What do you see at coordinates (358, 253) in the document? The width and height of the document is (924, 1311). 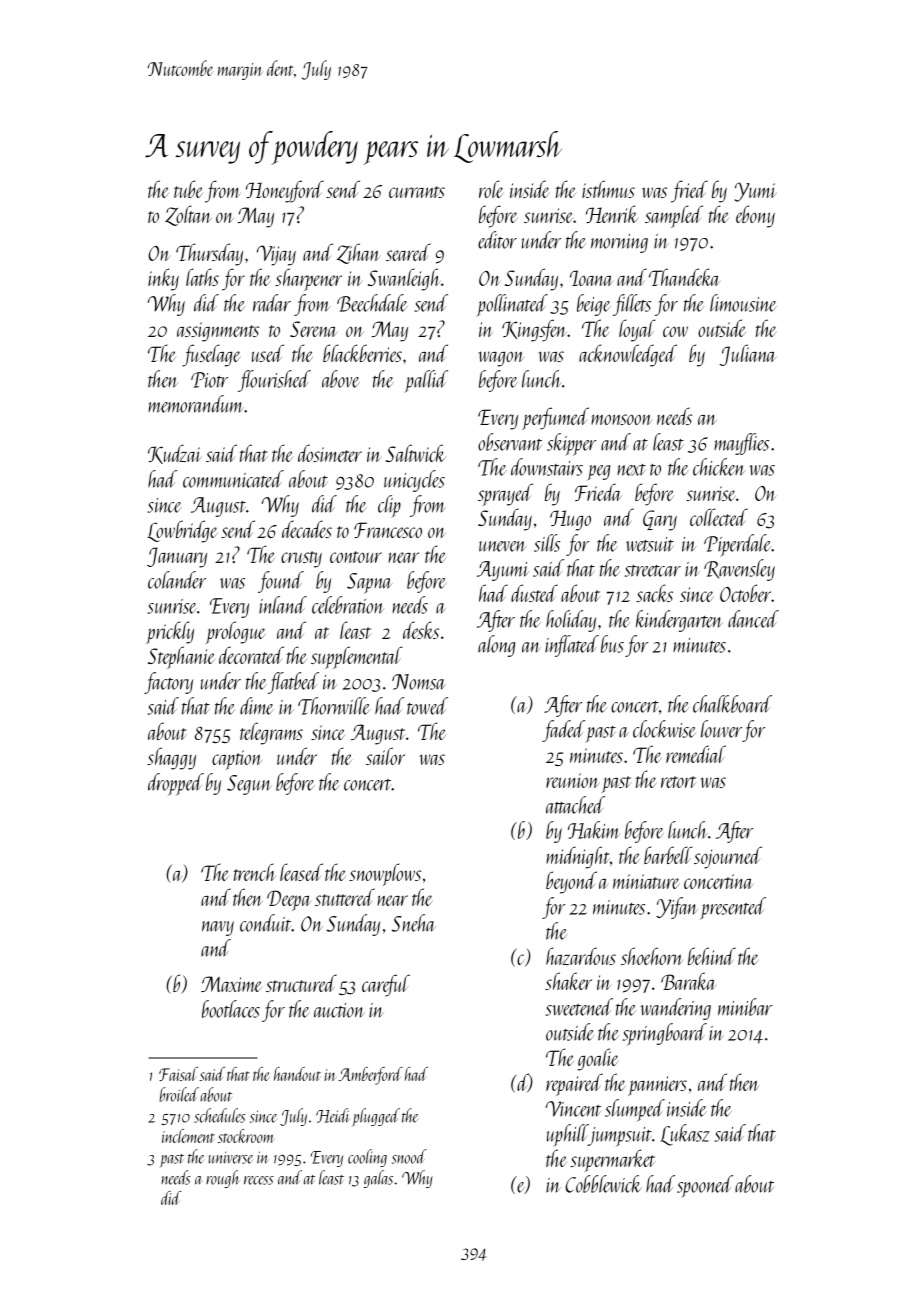 I see `Zihan` at bounding box center [358, 253].
